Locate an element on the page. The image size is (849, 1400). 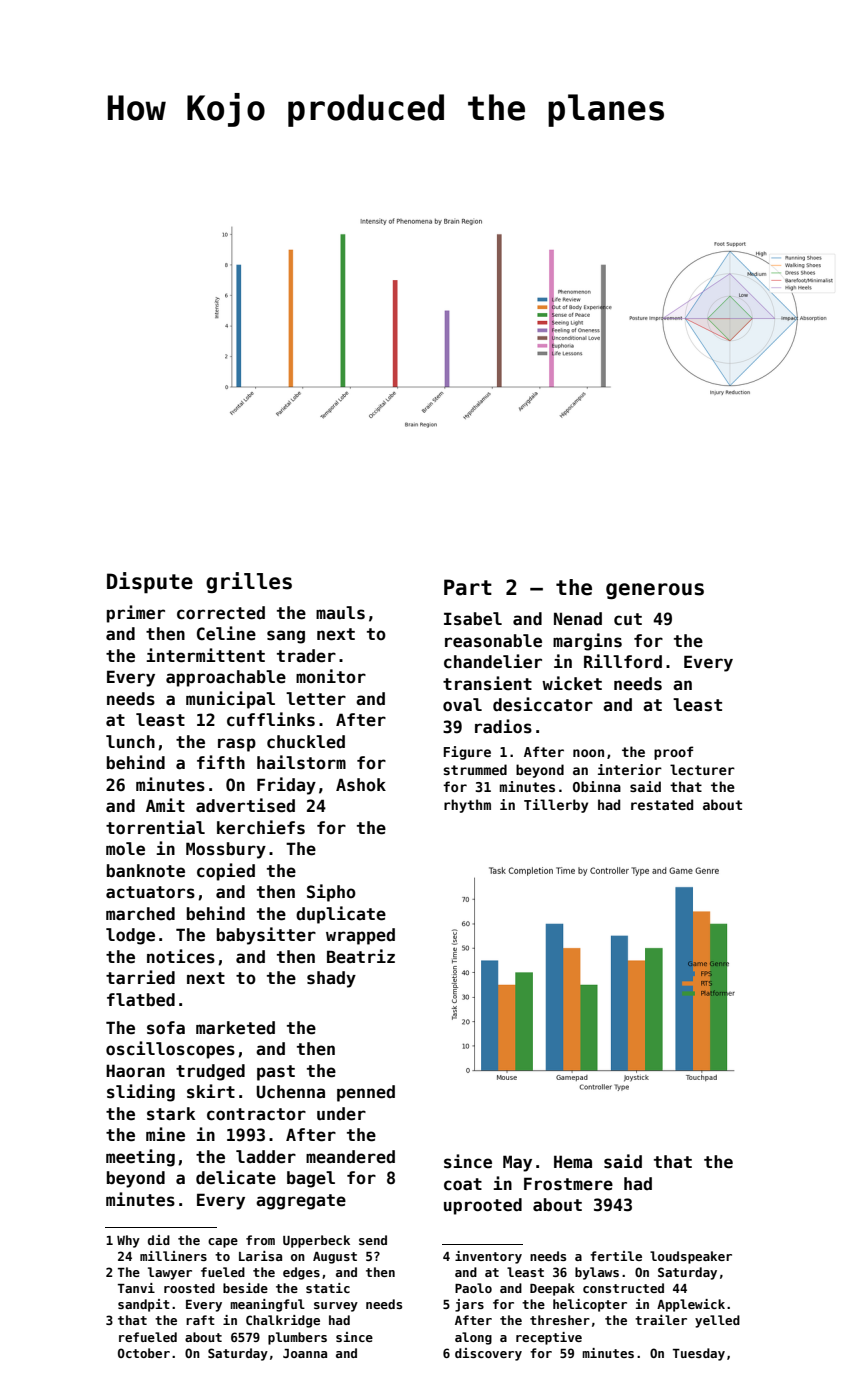
lunch is located at coordinates (130, 742).
